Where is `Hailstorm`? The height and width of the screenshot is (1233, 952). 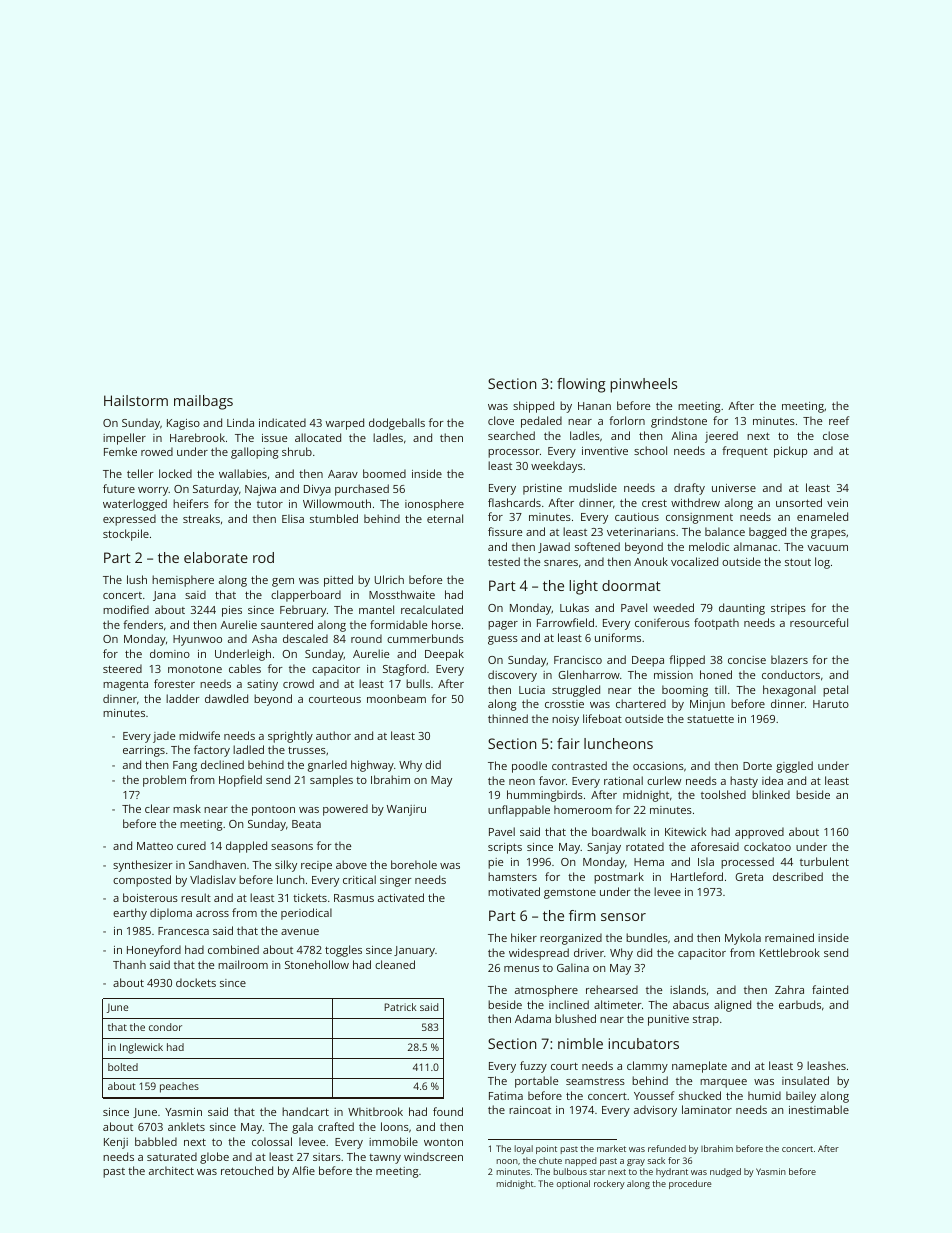
Hailstorm is located at coordinates (136, 400).
